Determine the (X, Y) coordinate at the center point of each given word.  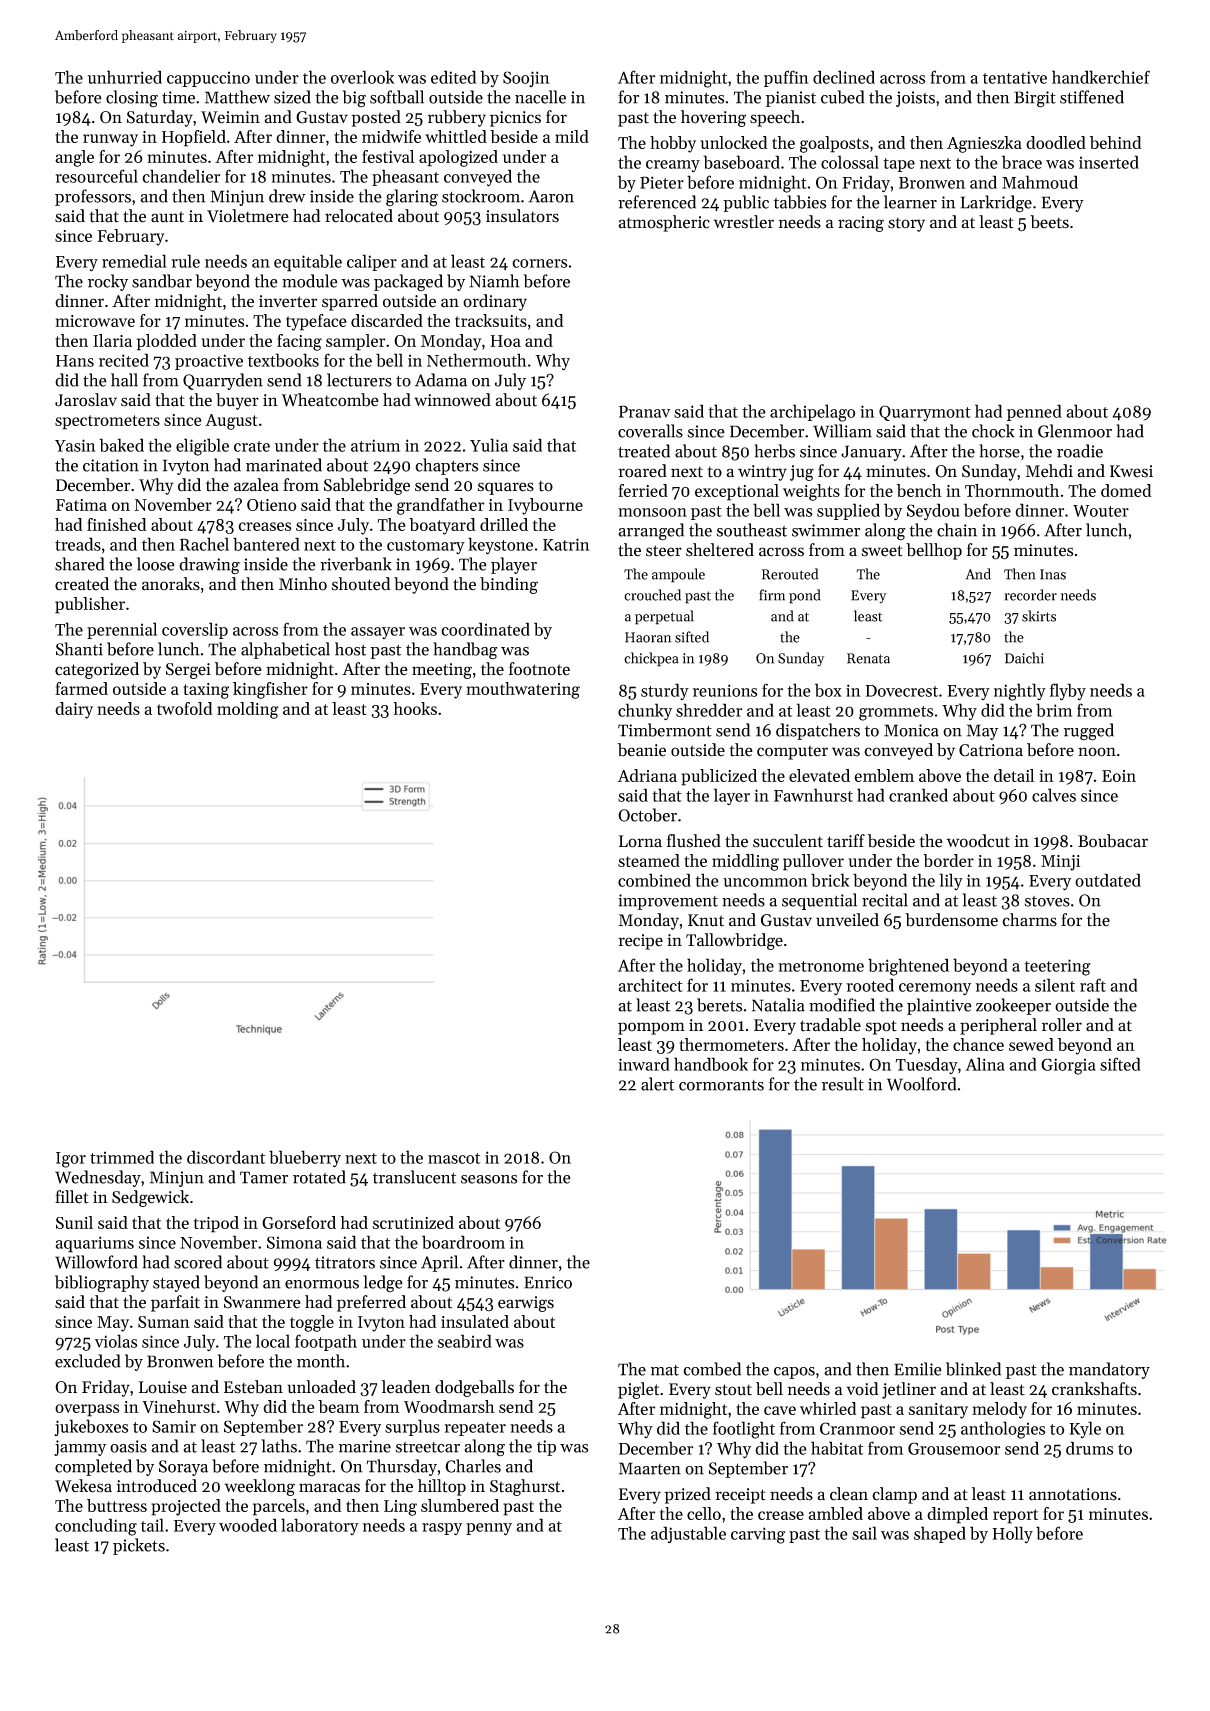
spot (881, 1027)
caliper (372, 262)
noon (1097, 752)
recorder (1030, 595)
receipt (740, 1496)
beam (338, 1406)
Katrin (566, 544)
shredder (709, 710)
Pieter (662, 182)
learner (910, 202)
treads (78, 544)
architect (650, 985)
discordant (226, 1157)
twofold (184, 708)
